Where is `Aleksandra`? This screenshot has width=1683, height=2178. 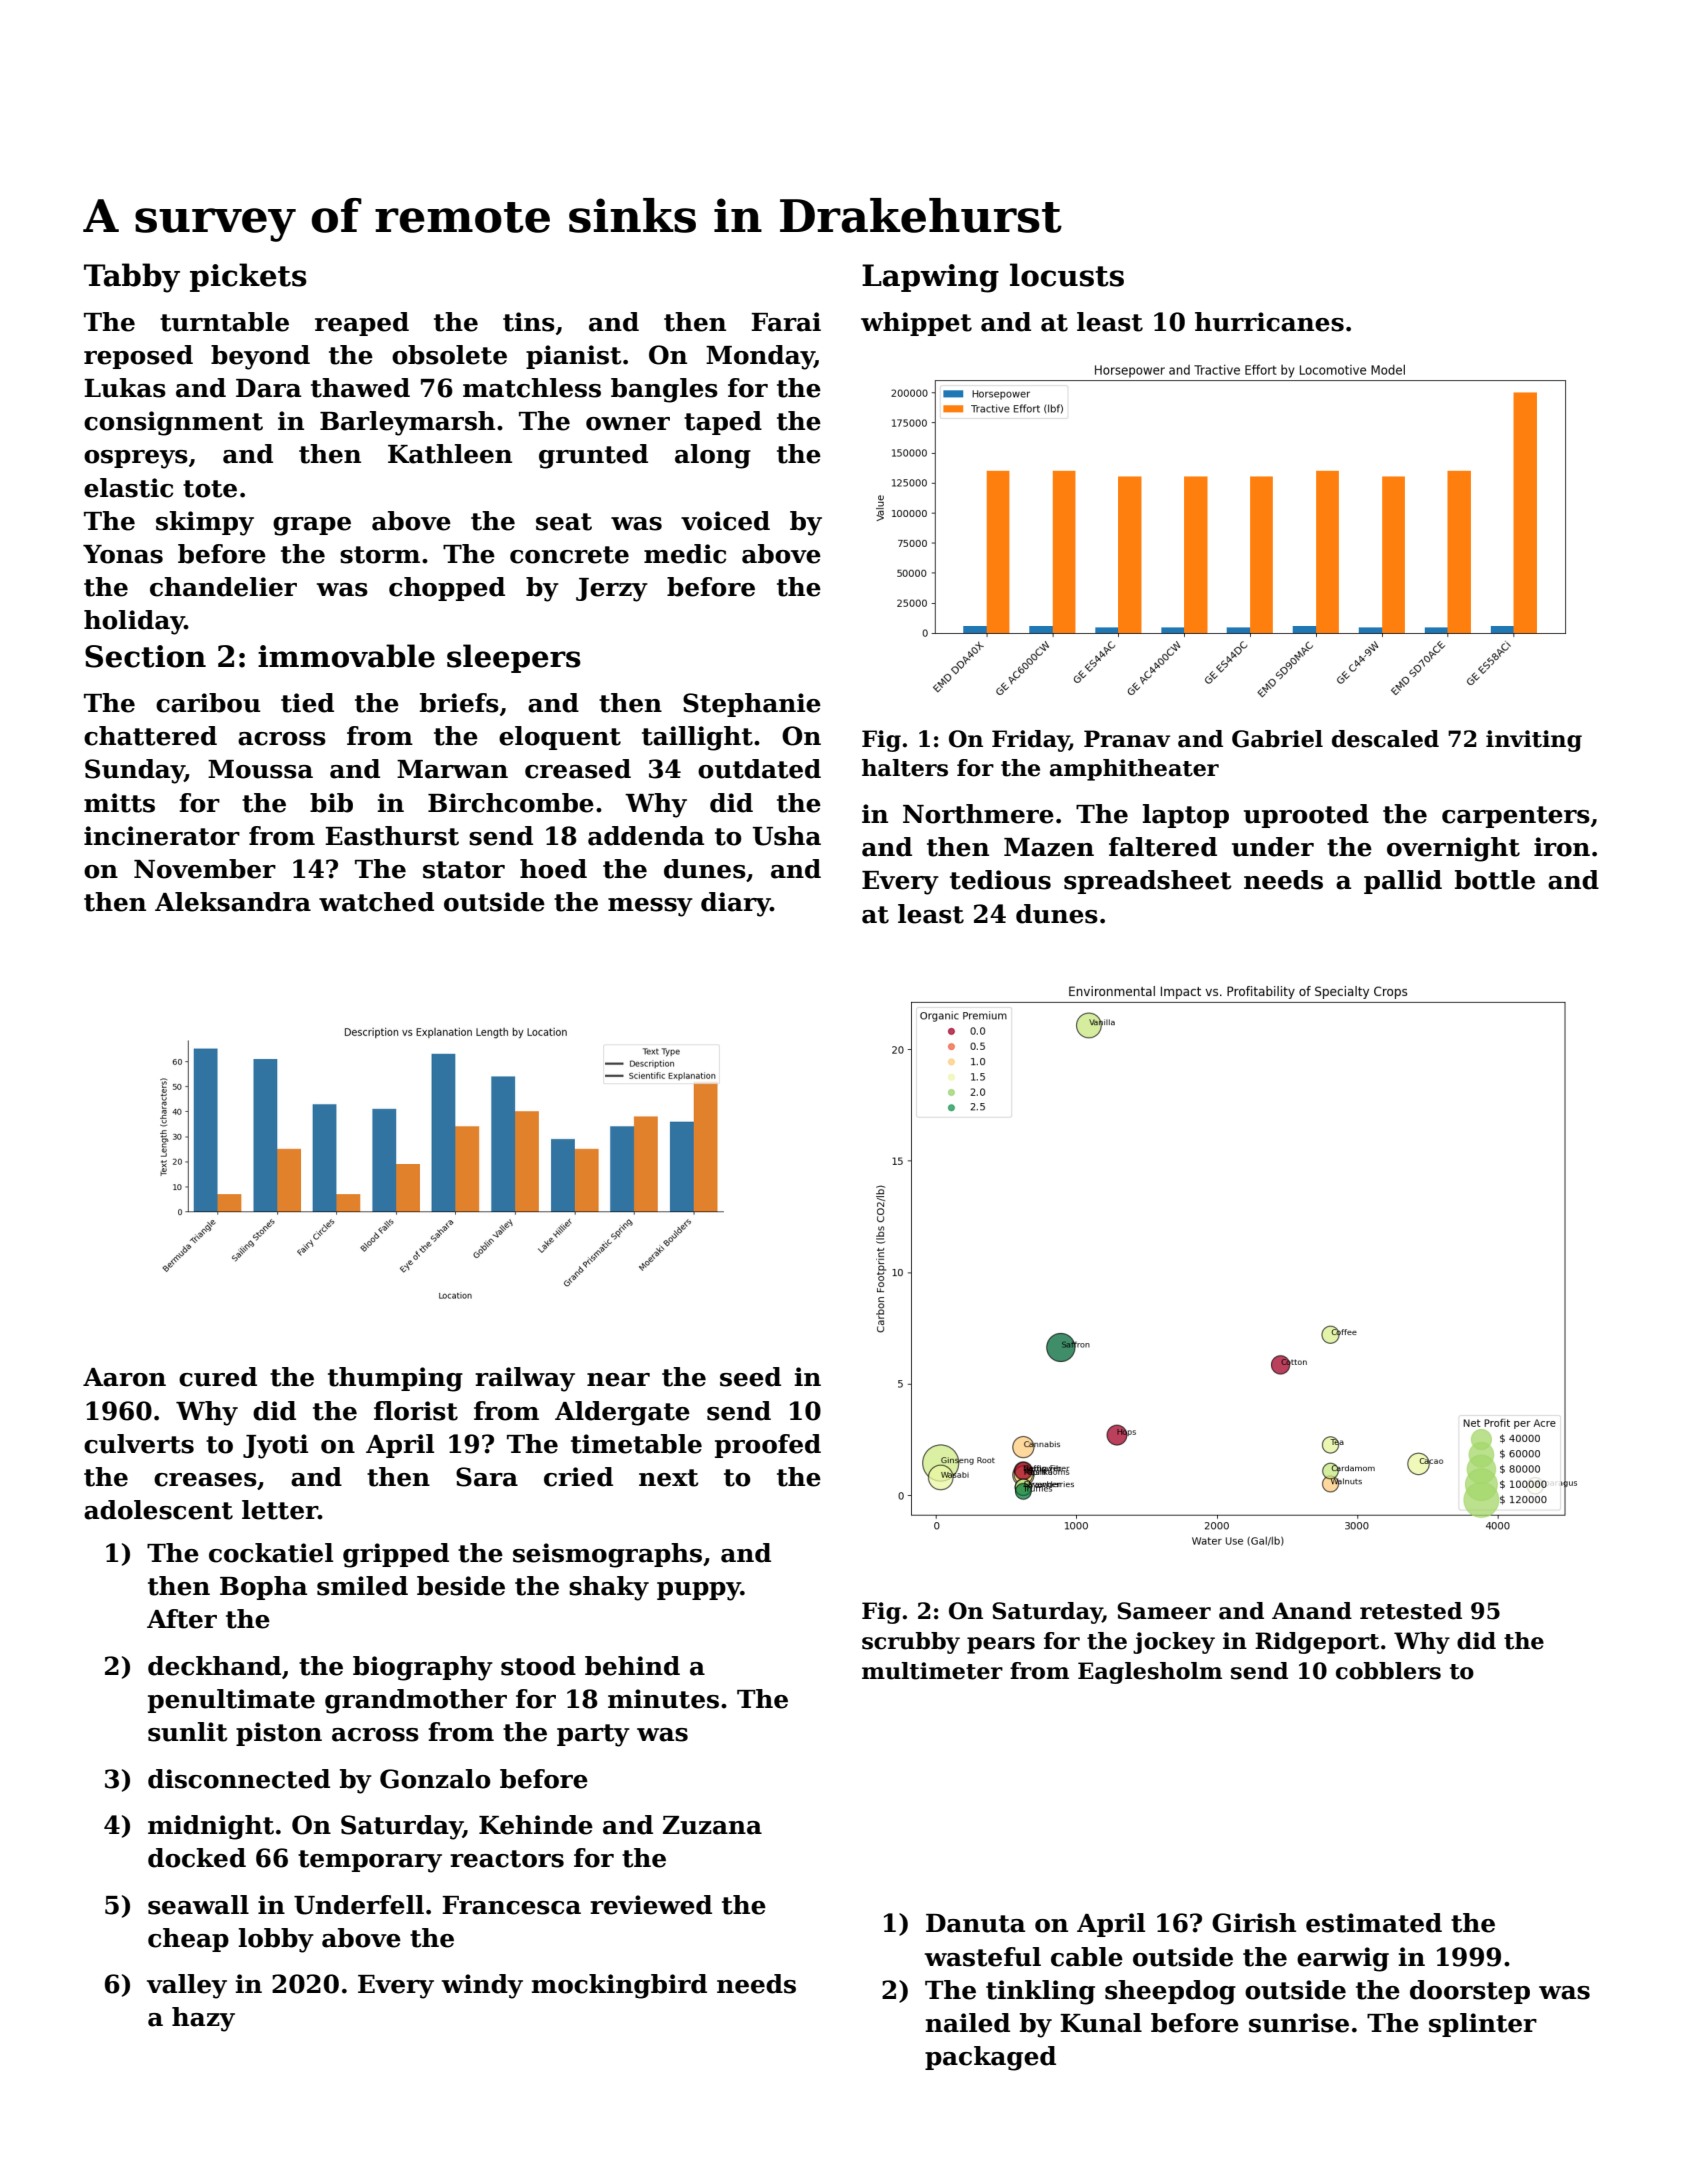 Aleksandra is located at coordinates (233, 902).
